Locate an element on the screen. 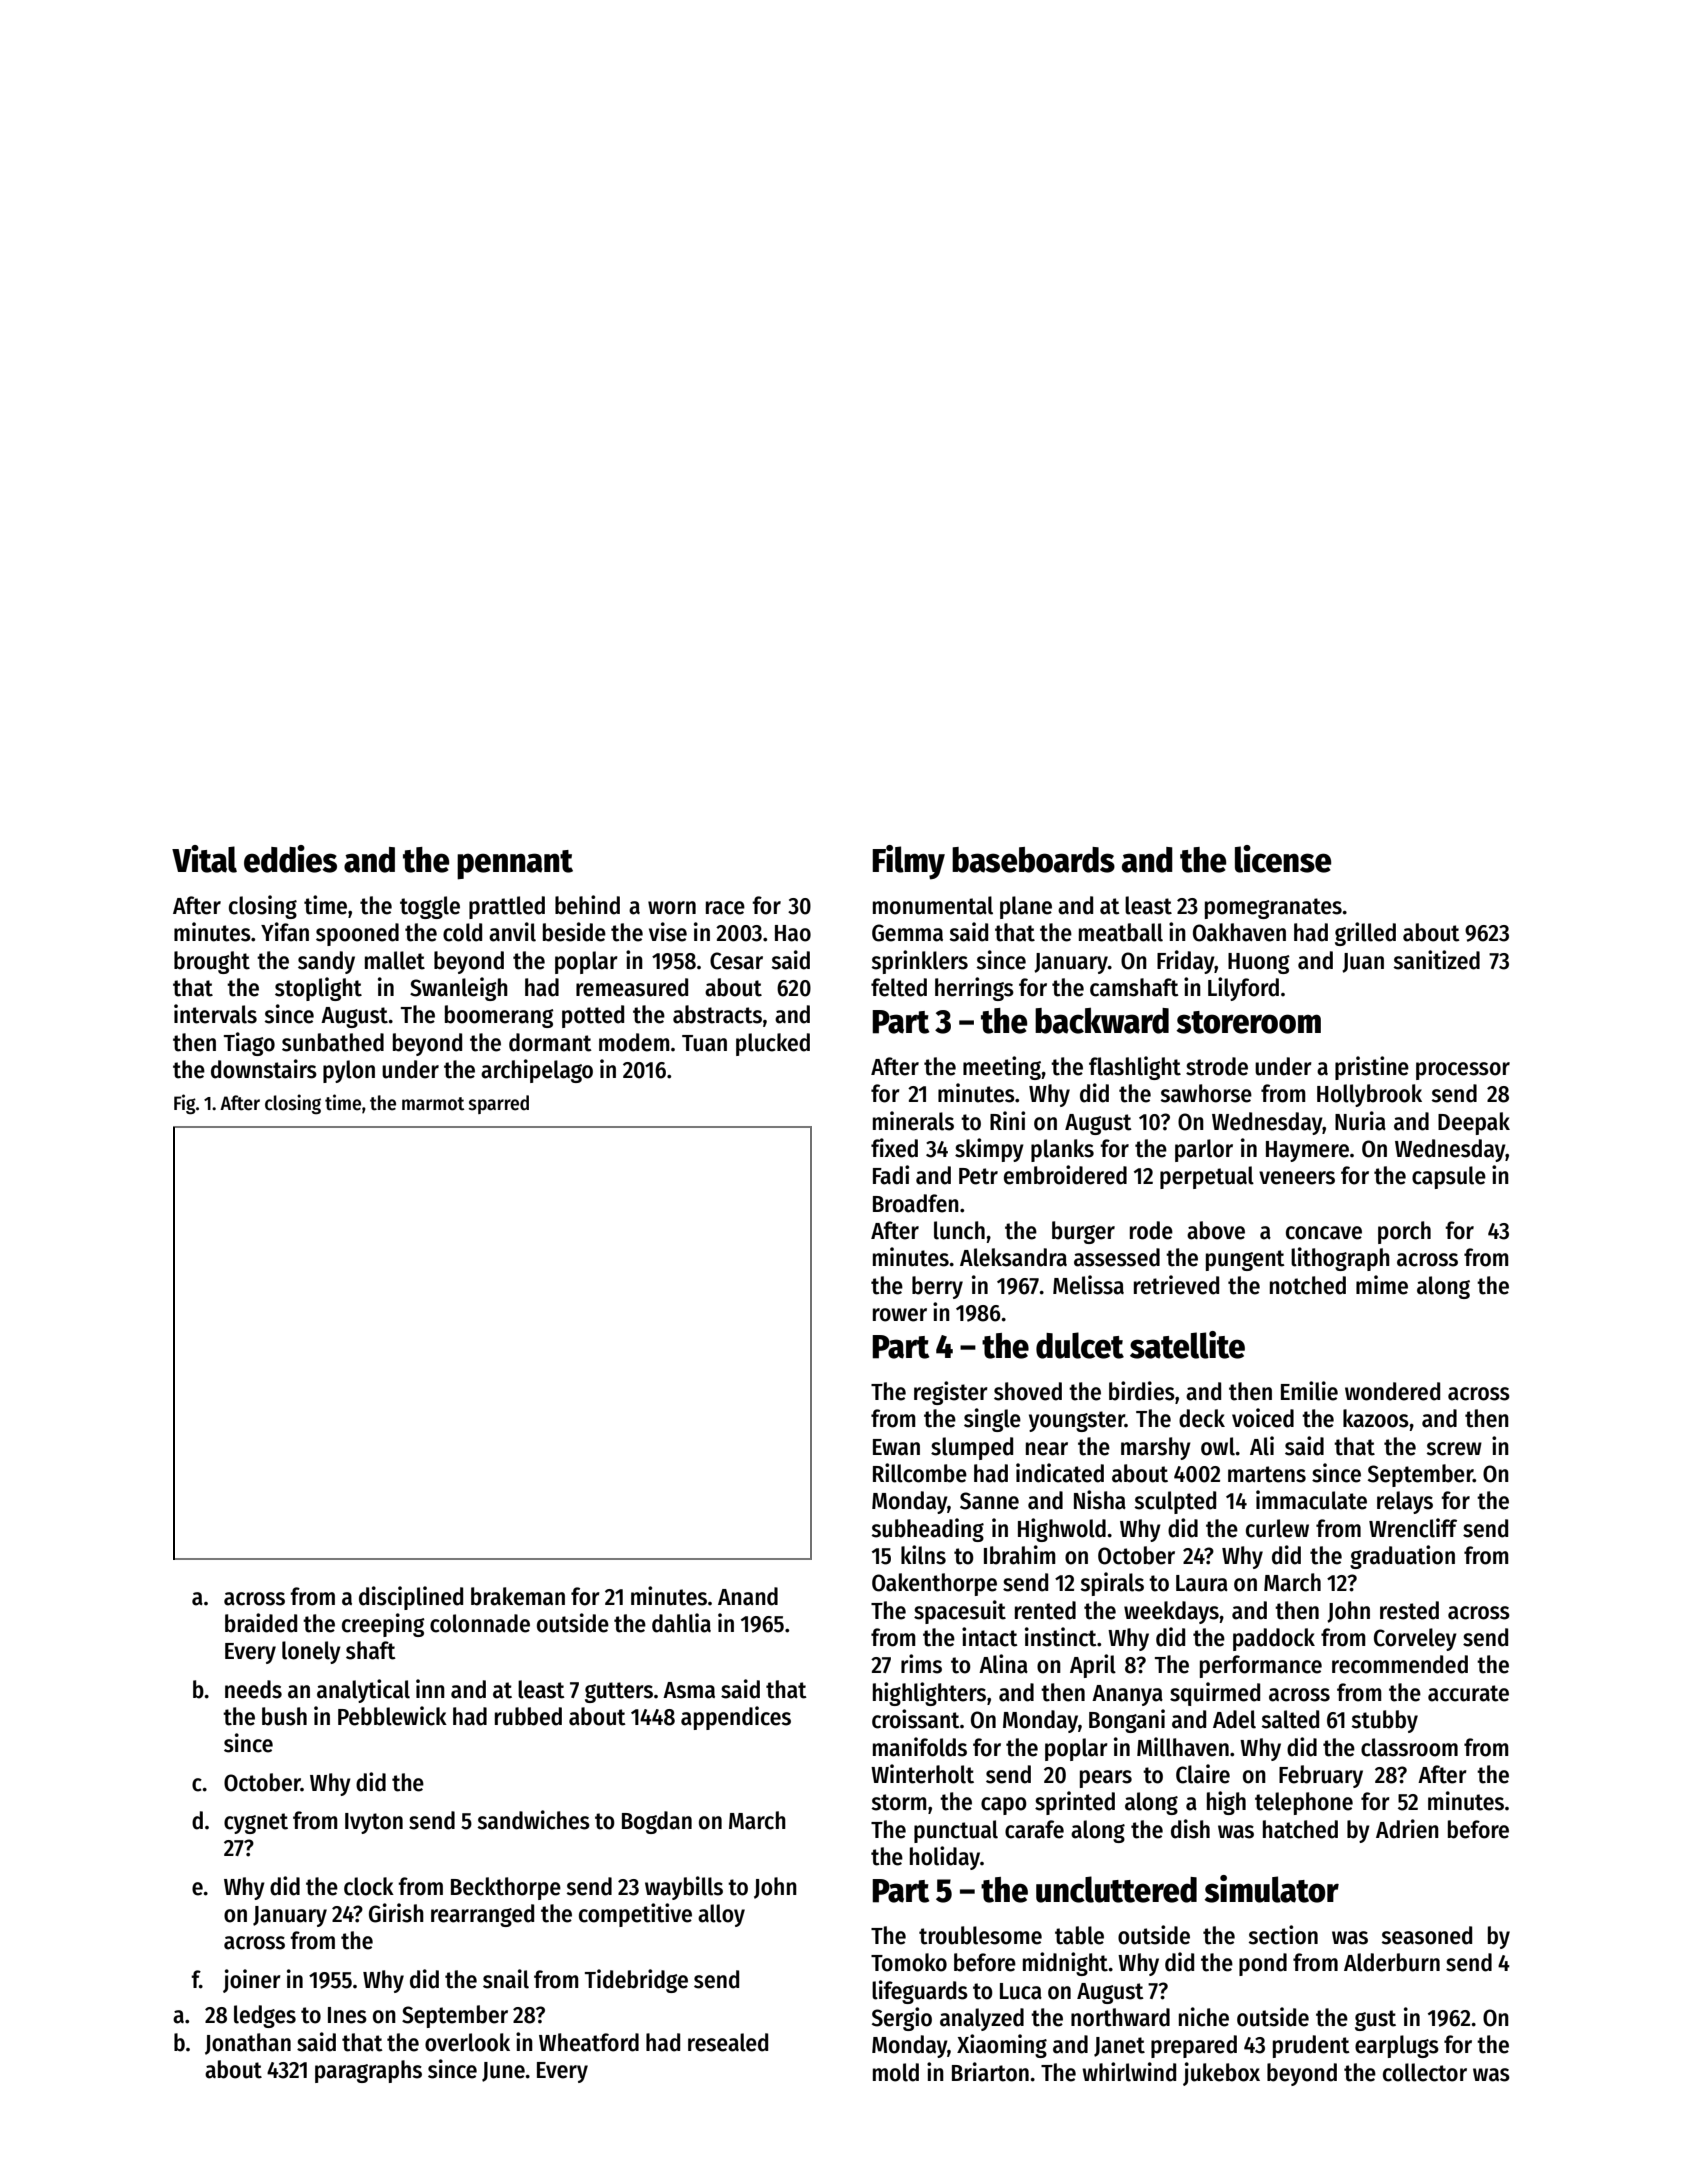  baseboards is located at coordinates (1033, 860).
